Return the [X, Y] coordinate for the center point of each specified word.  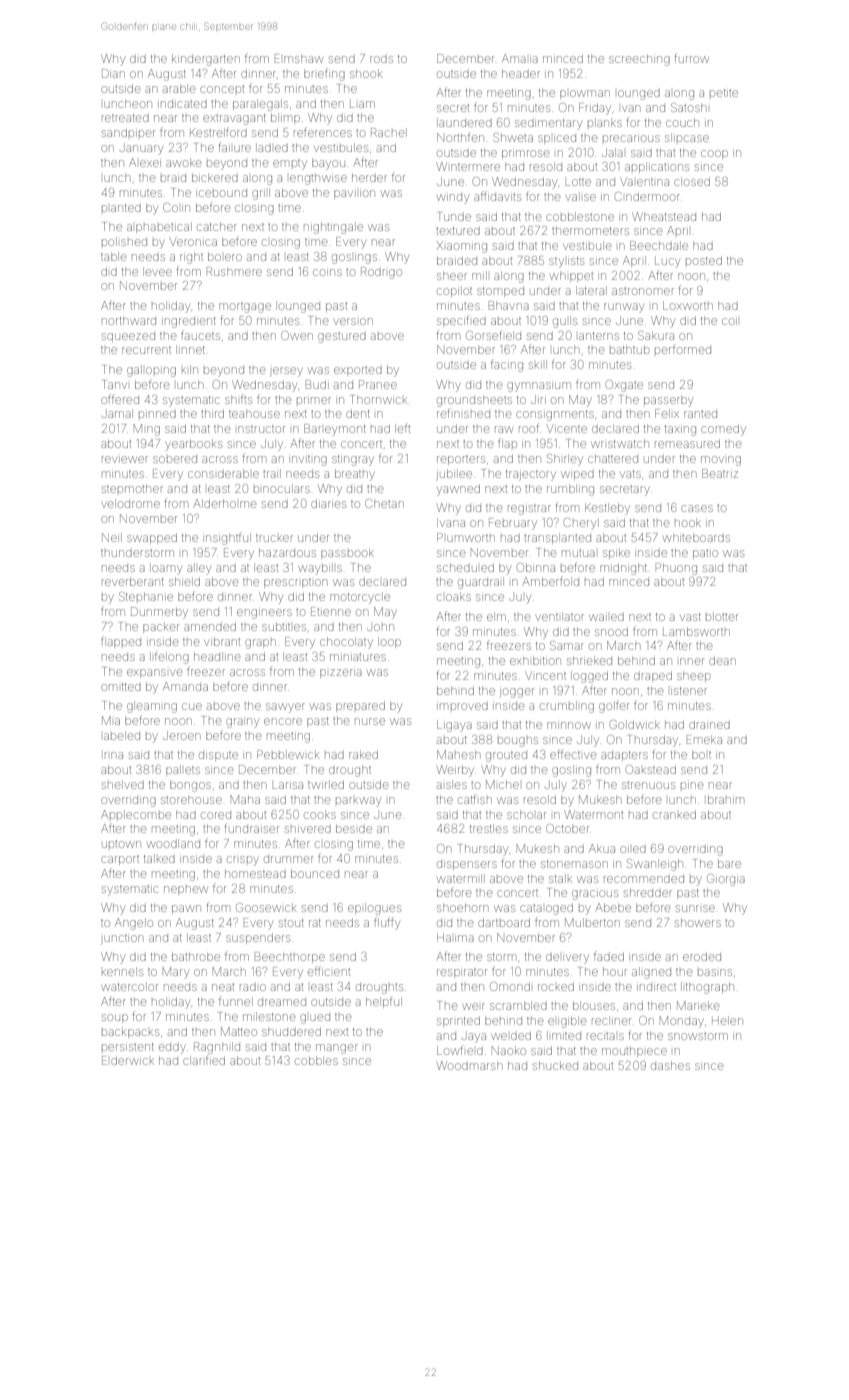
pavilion [354, 194]
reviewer [125, 459]
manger [337, 1049]
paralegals [260, 105]
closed [692, 181]
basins [715, 972]
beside [354, 828]
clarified [204, 1060]
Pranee [378, 384]
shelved [123, 784]
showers [698, 922]
